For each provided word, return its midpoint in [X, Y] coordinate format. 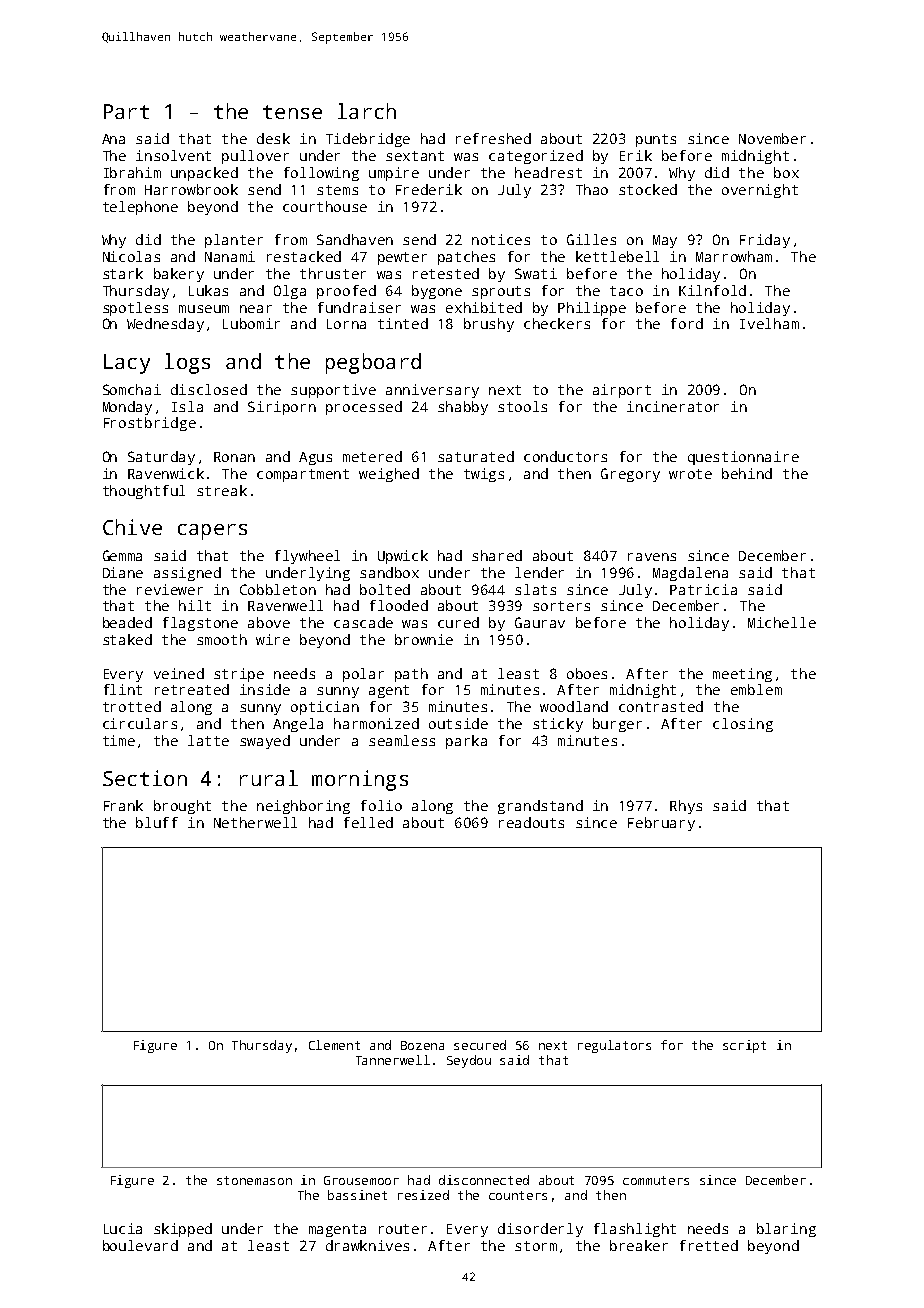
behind [747, 473]
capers [212, 532]
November [772, 138]
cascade [363, 622]
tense [292, 112]
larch [367, 111]
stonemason [254, 1180]
